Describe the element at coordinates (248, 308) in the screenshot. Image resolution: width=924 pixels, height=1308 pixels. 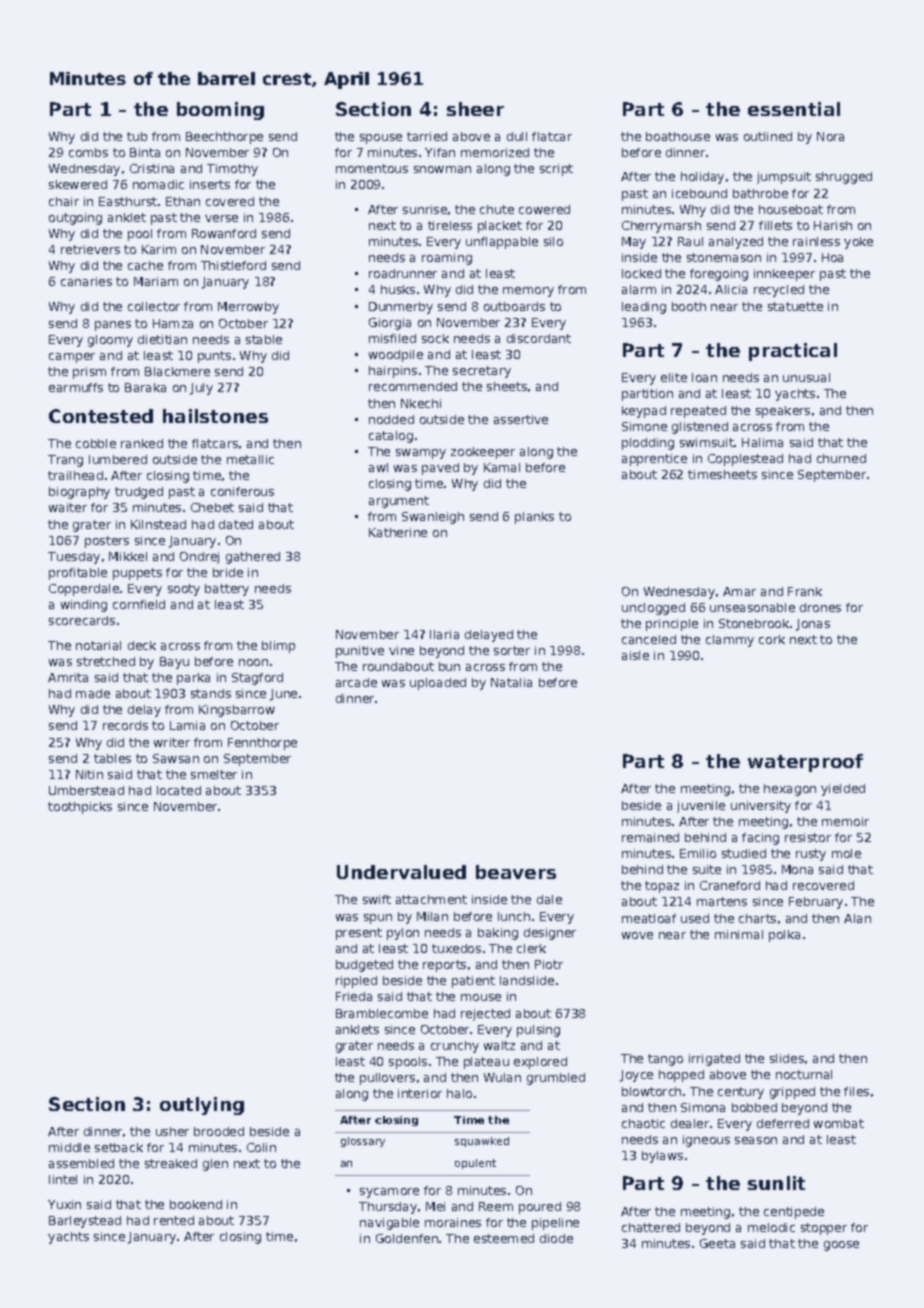
I see `Merrowby` at that location.
